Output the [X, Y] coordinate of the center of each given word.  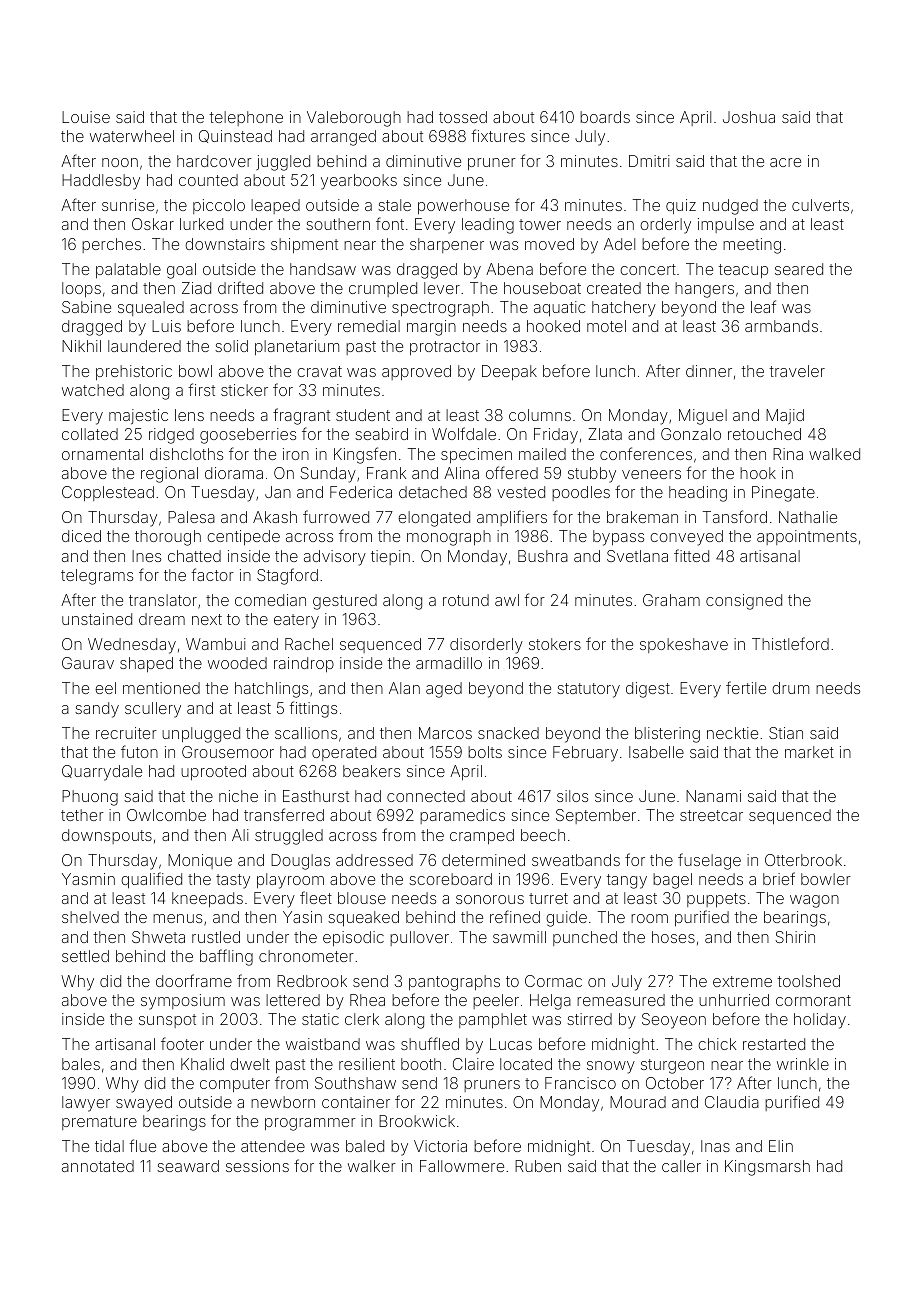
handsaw [323, 269]
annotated [98, 1166]
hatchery [624, 309]
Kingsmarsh [767, 1168]
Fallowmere [462, 1166]
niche [238, 796]
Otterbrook [803, 860]
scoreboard [450, 879]
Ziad [196, 288]
